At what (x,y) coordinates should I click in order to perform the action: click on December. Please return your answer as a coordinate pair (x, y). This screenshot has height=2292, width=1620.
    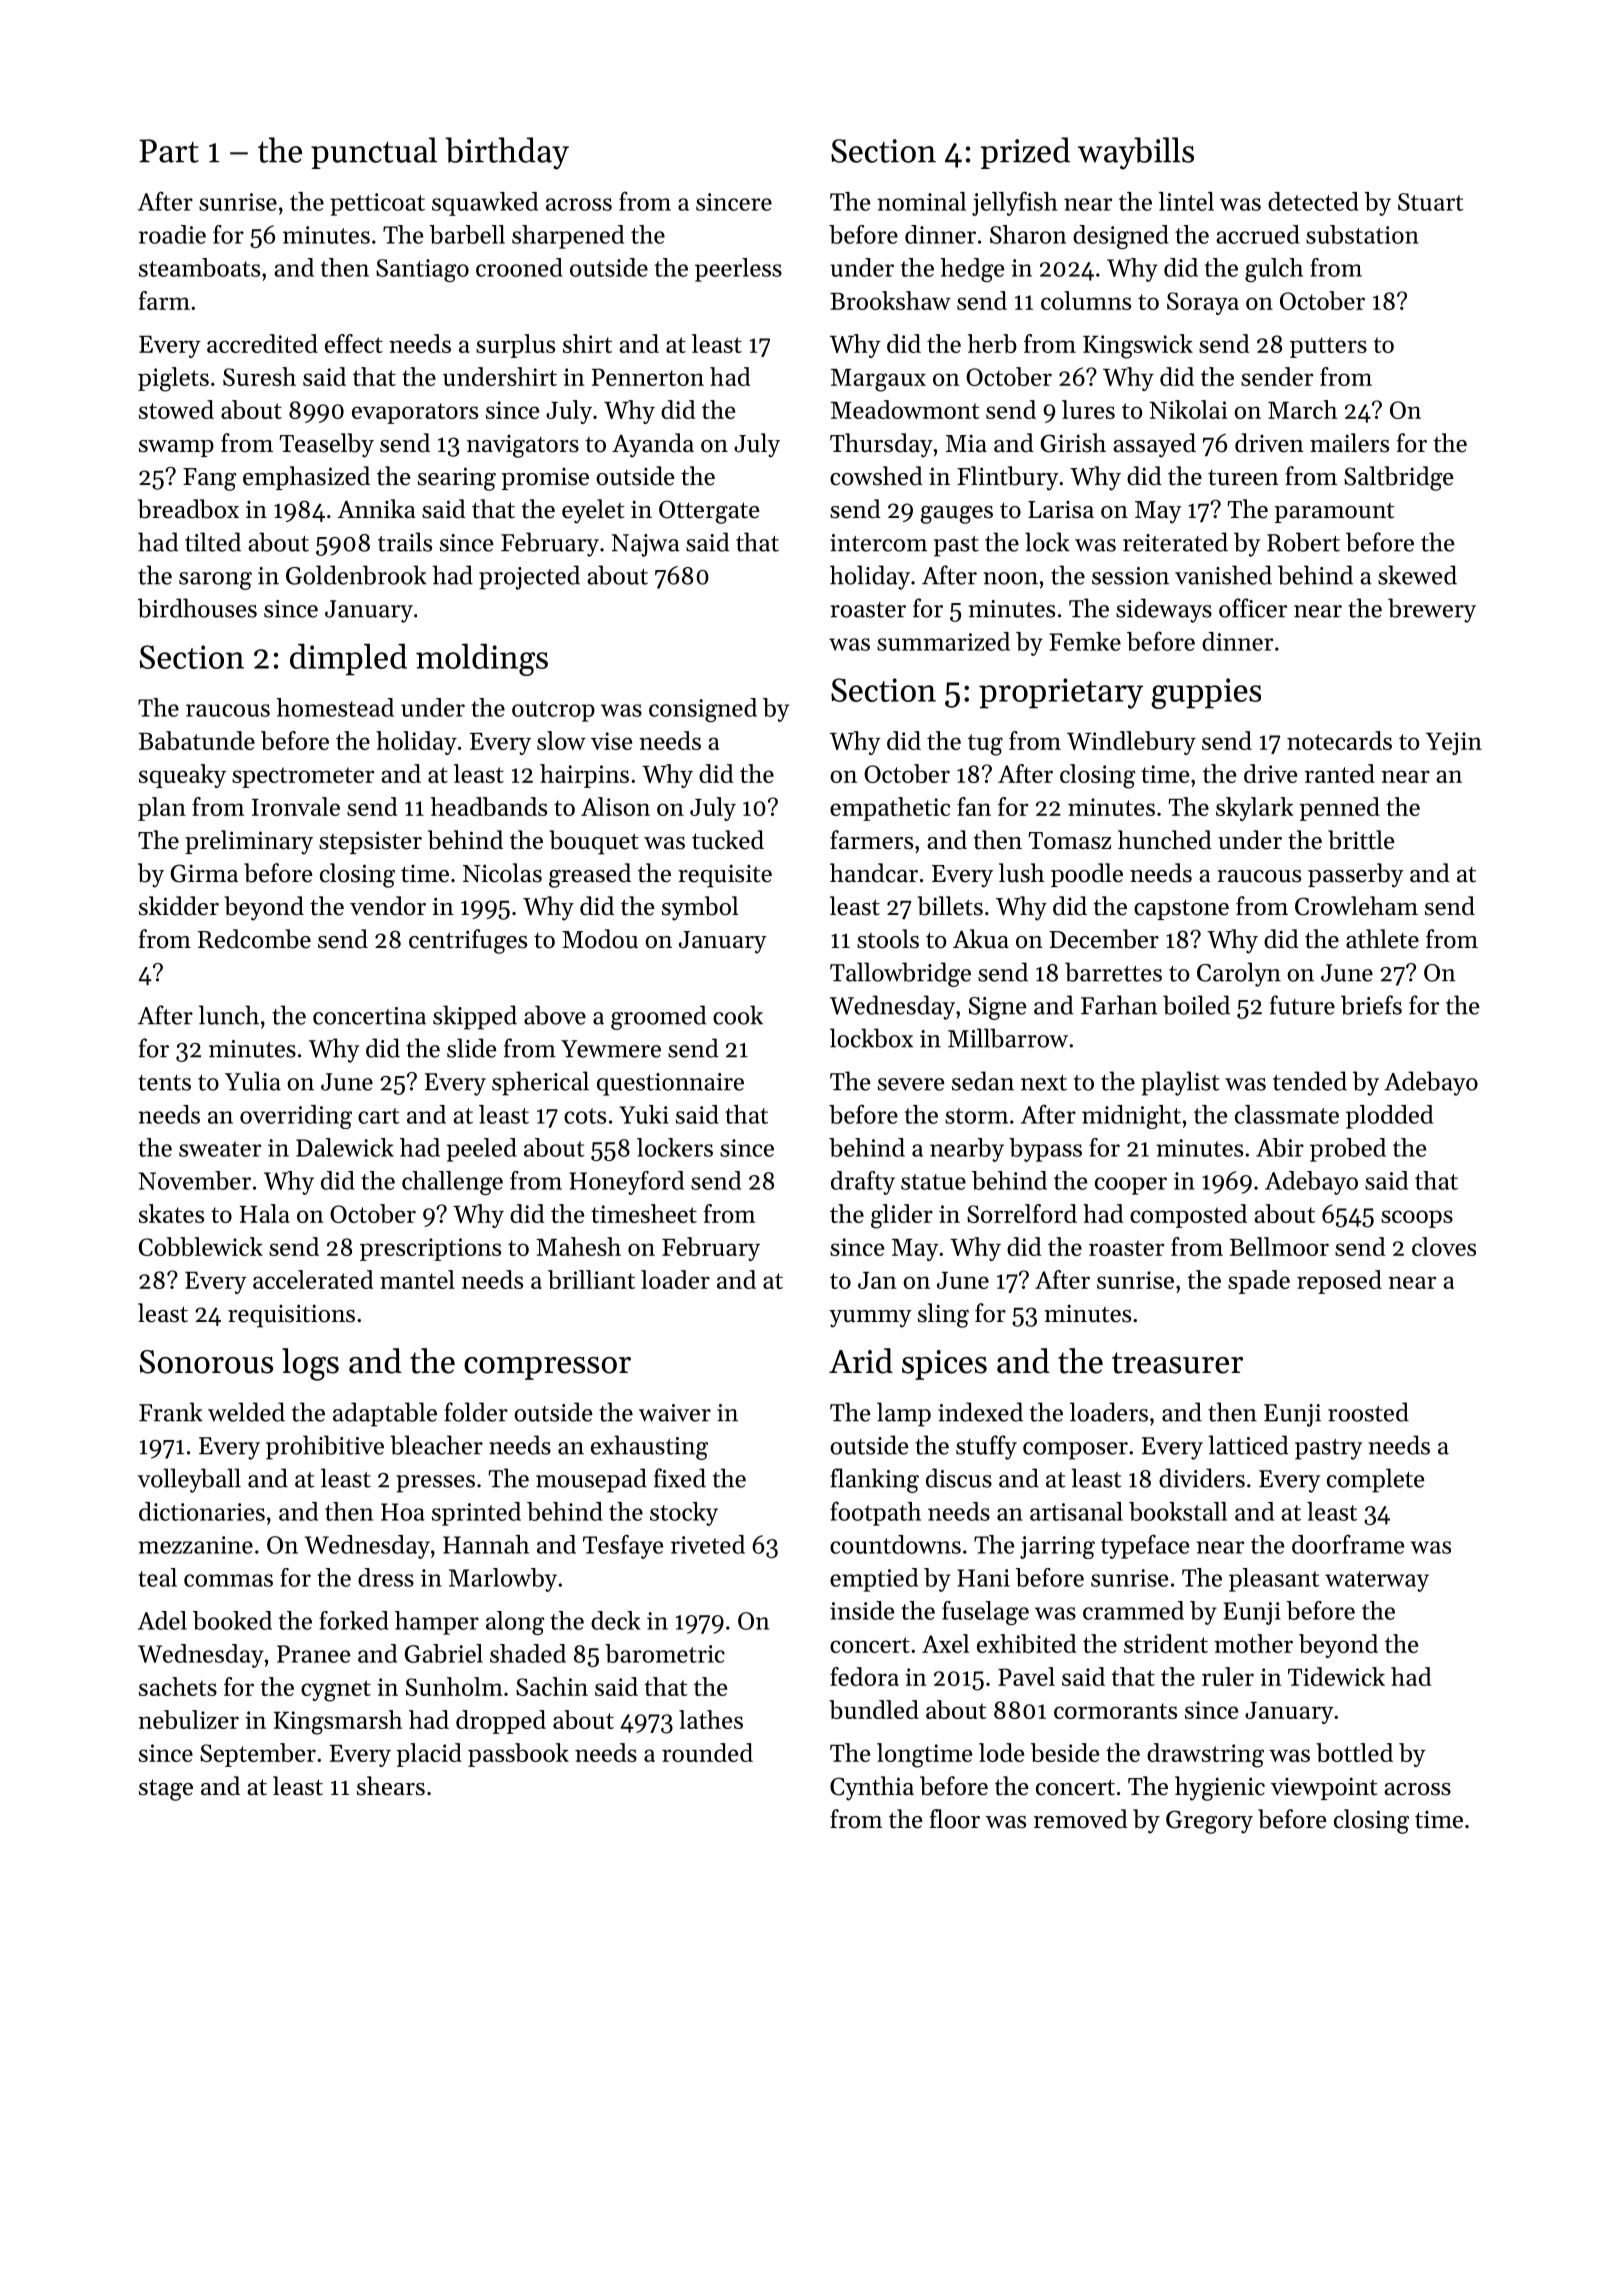
    Looking at the image, I should click on (1104, 939).
